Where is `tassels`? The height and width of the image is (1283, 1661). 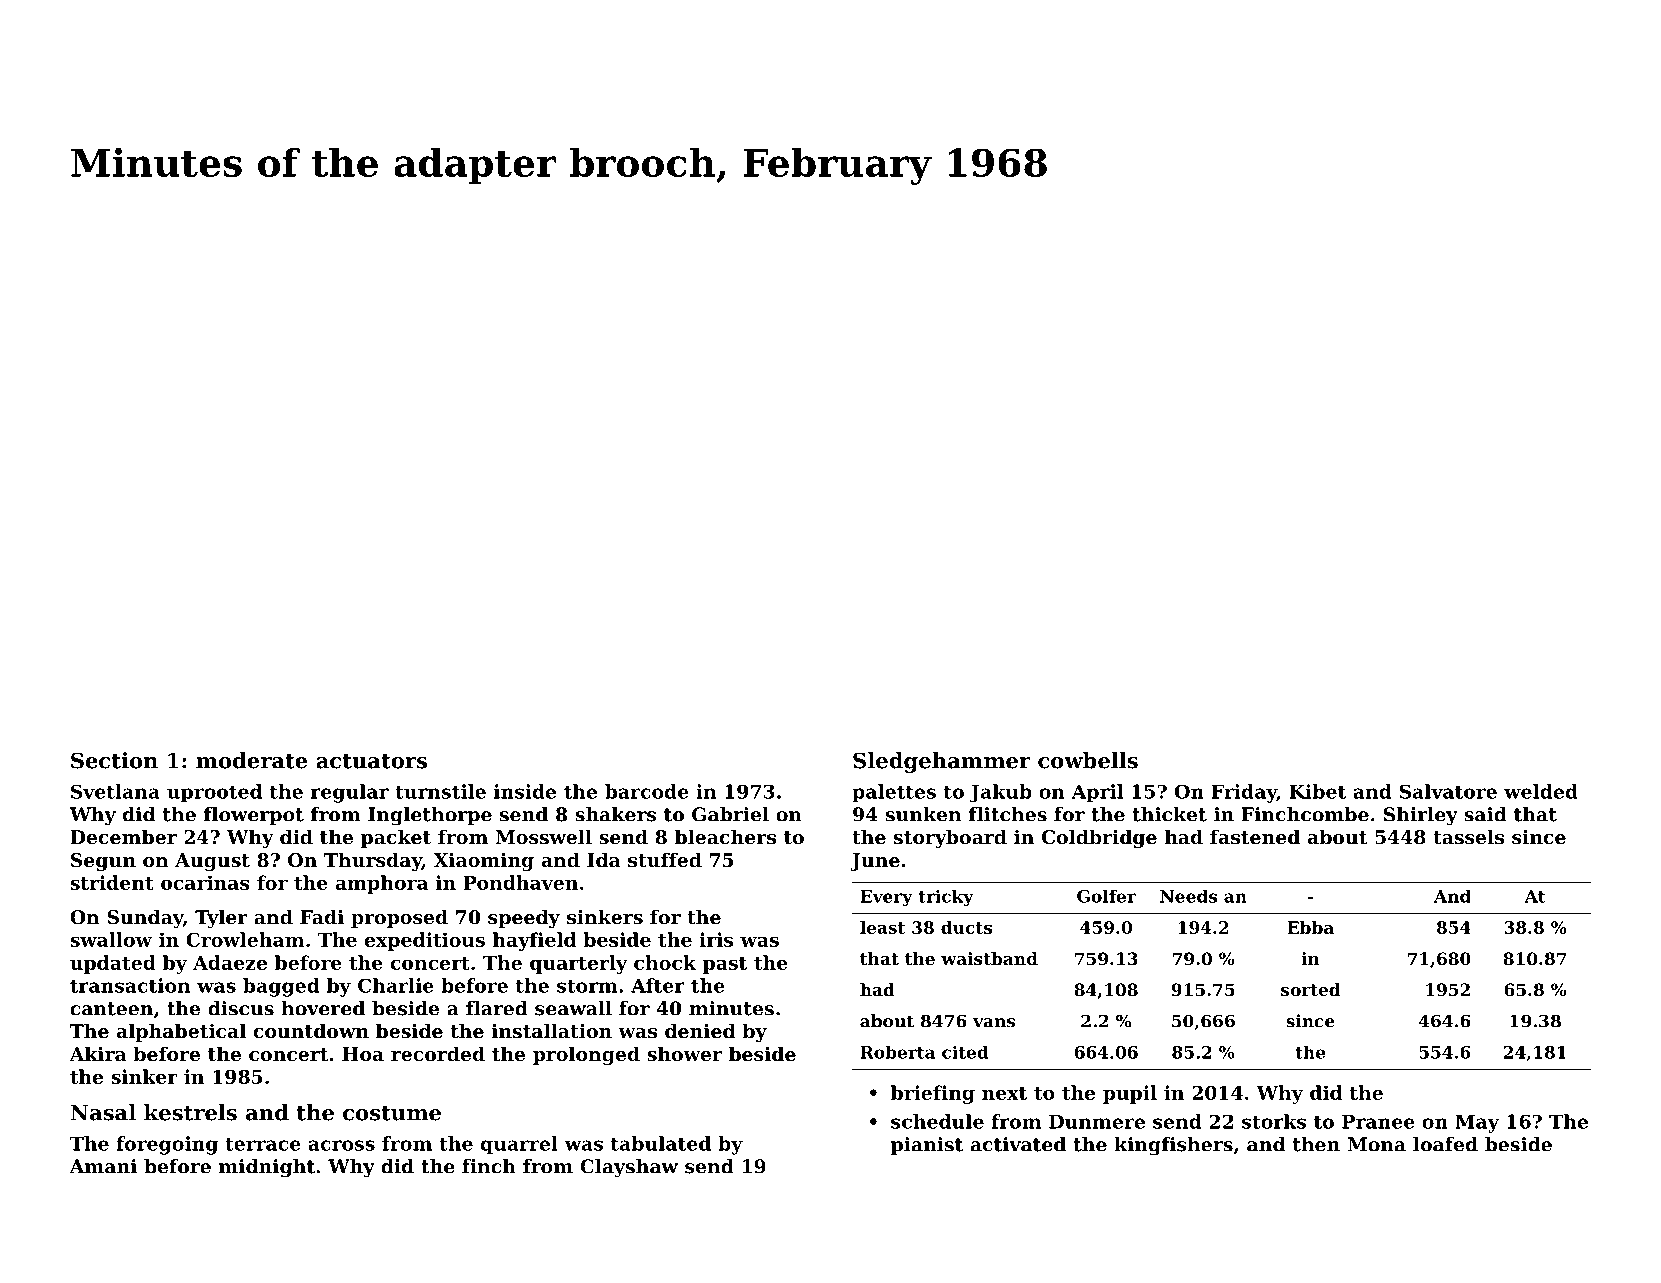 tassels is located at coordinates (1468, 837).
